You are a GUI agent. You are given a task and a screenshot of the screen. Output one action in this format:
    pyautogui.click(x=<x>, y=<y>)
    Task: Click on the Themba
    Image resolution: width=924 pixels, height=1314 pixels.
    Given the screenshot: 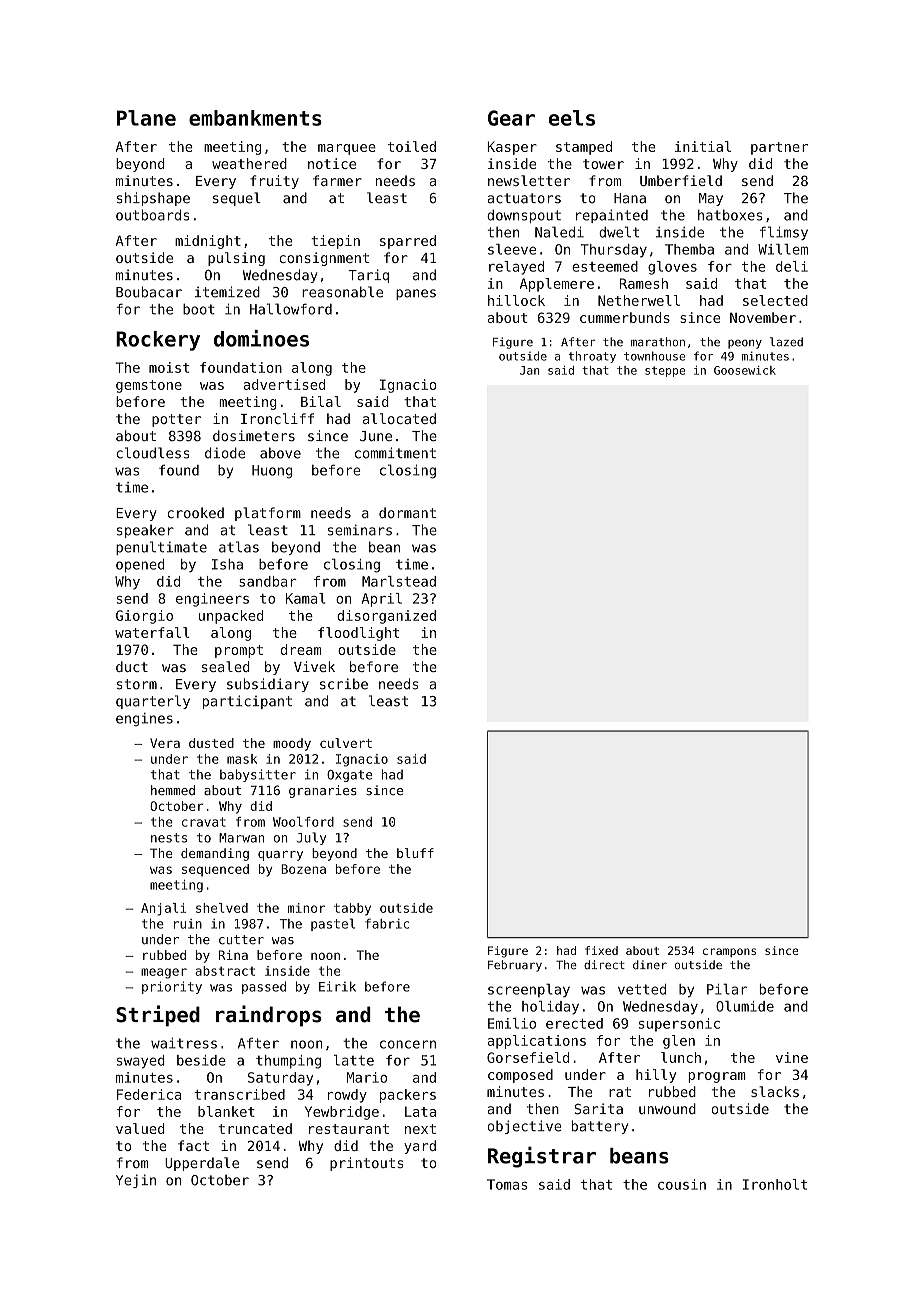 What is the action you would take?
    pyautogui.click(x=689, y=249)
